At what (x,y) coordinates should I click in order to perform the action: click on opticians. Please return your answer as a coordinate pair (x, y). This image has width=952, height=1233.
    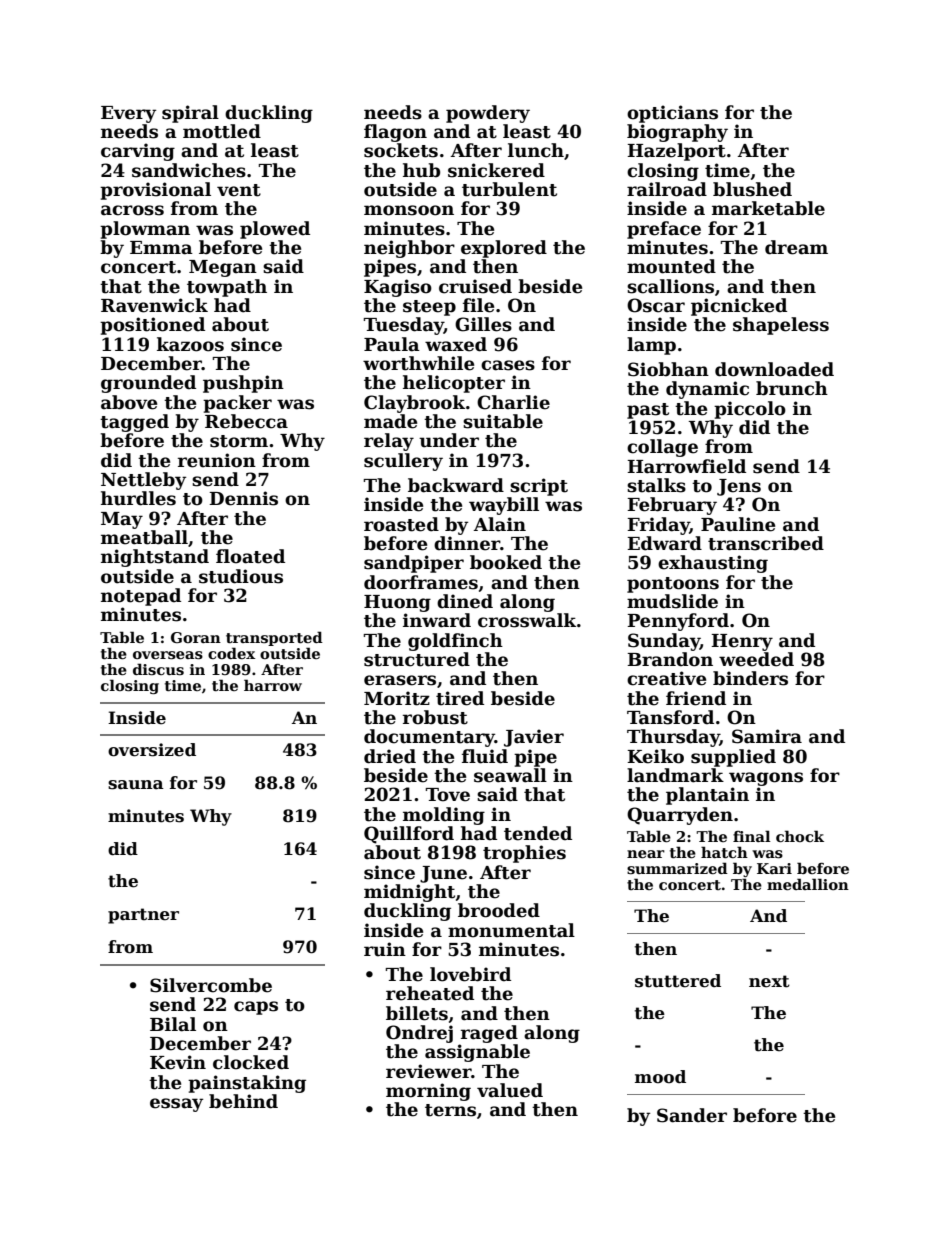
    Looking at the image, I should click on (672, 114).
